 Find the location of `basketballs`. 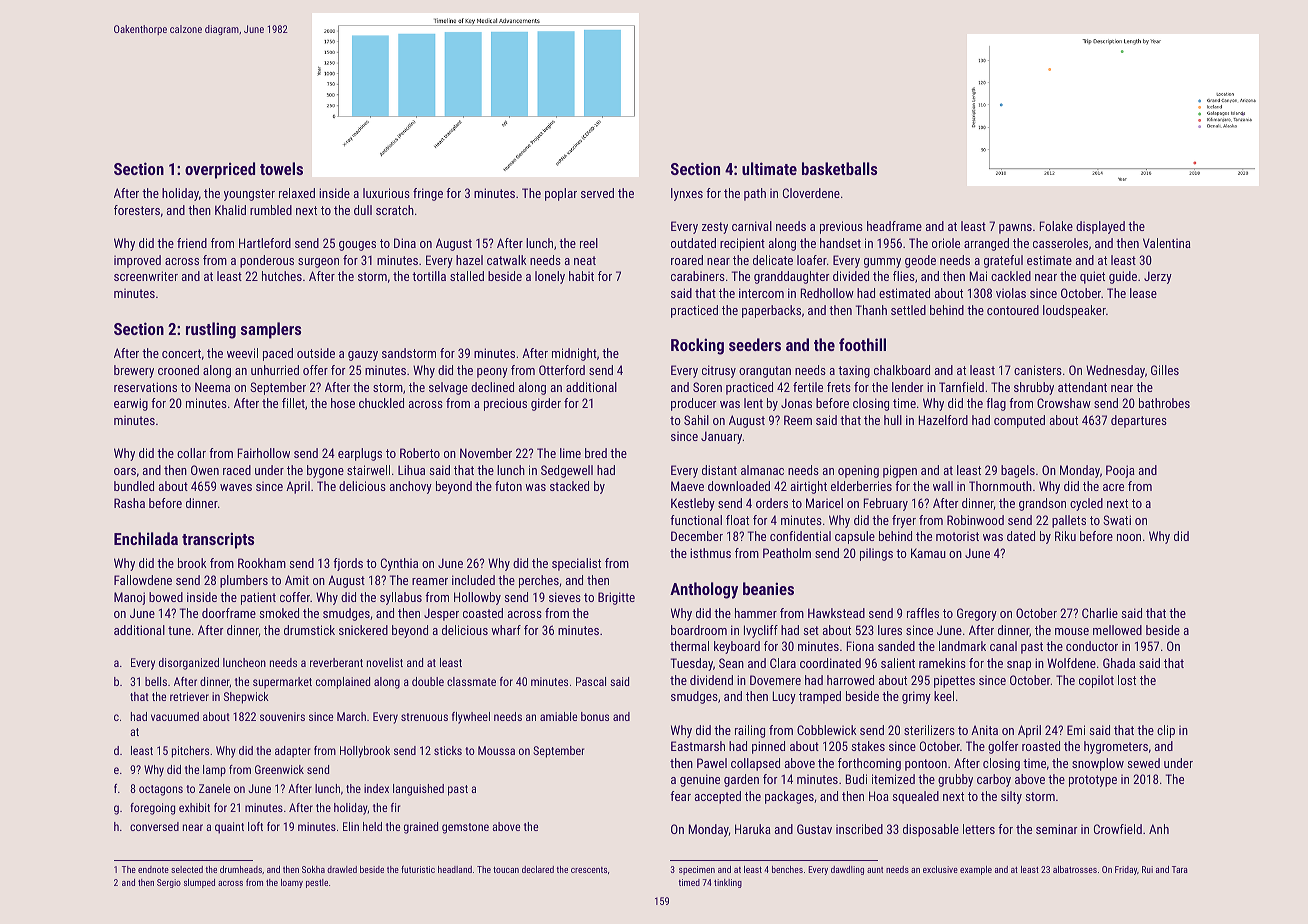

basketballs is located at coordinates (839, 168).
